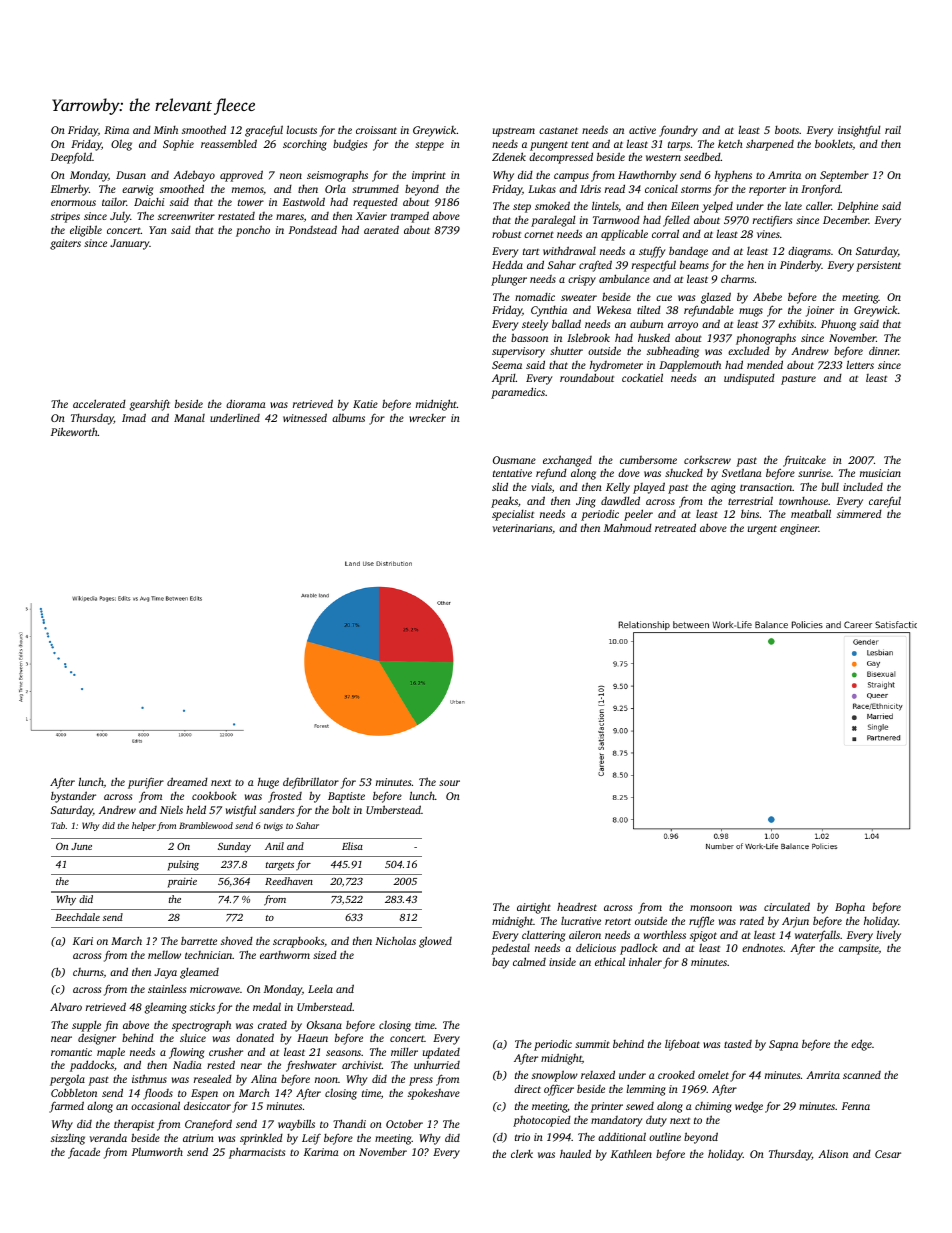 This document has height=1233, width=952. Describe the element at coordinates (507, 365) in the document. I see `Seema` at that location.
